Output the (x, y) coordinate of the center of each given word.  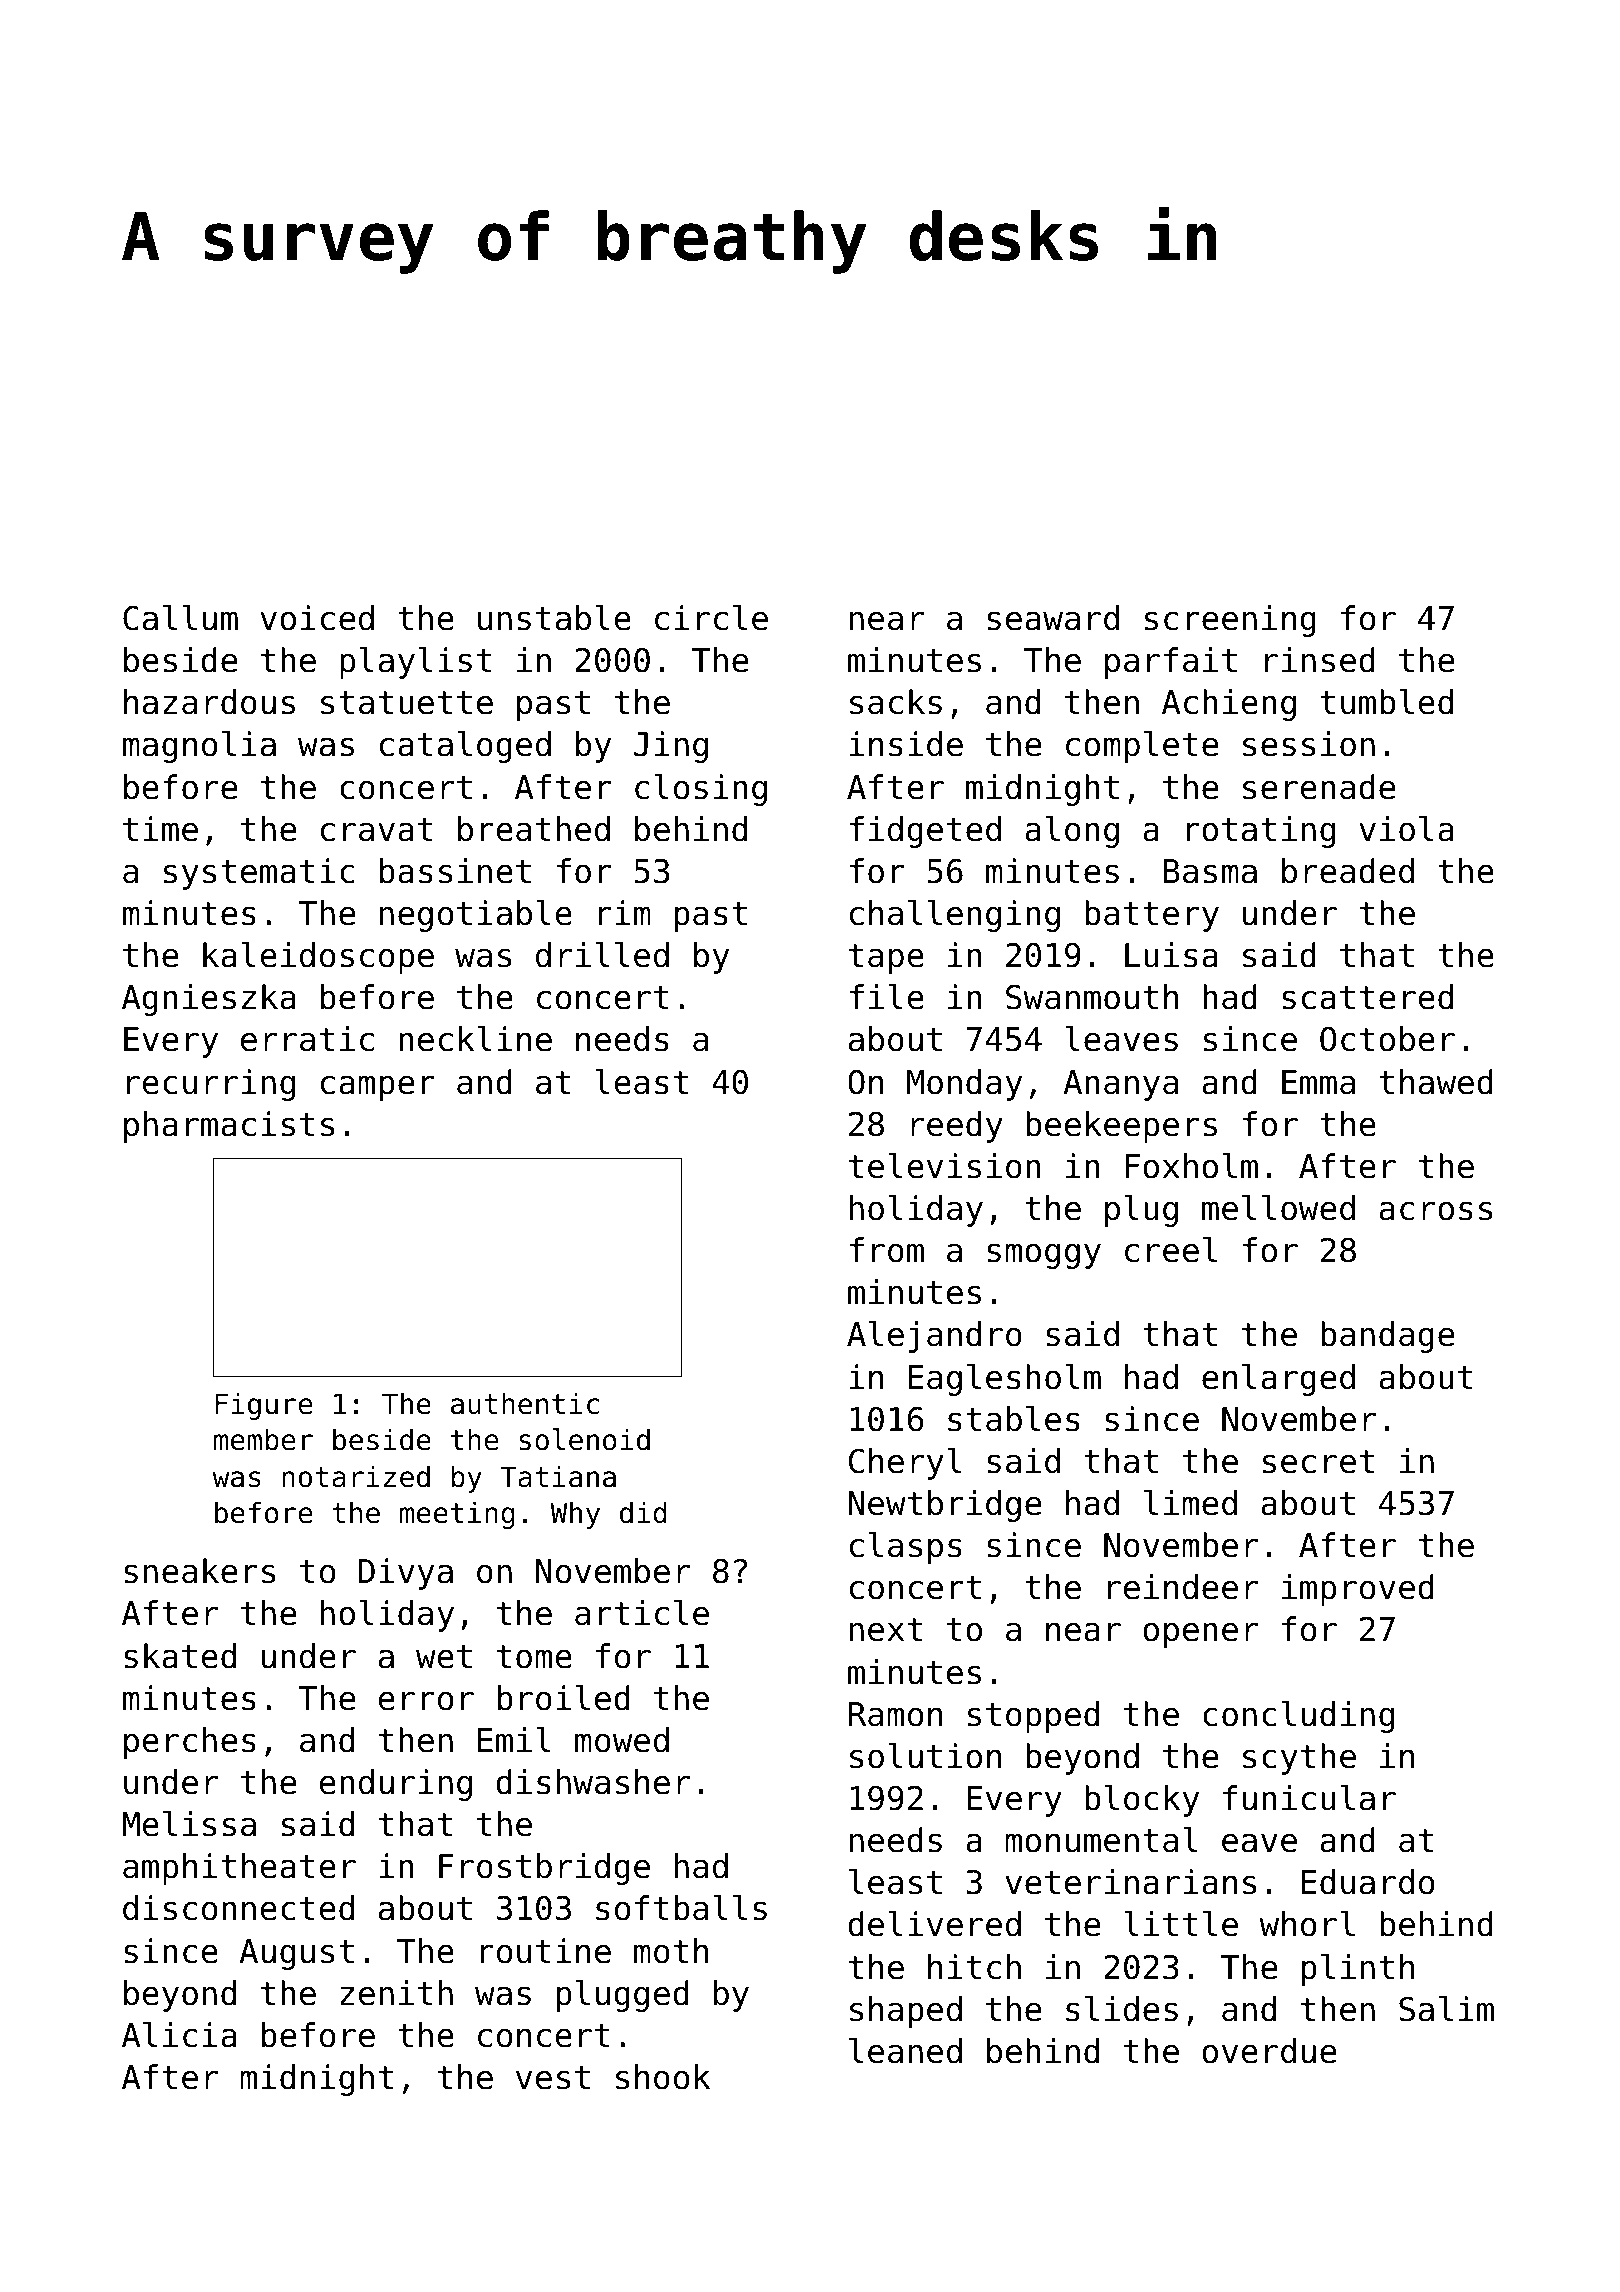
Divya (406, 1574)
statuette (407, 703)
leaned (905, 2051)
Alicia (179, 2035)
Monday (964, 1085)
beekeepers (1121, 1127)
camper (378, 1088)
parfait (1171, 663)
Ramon (895, 1714)
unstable (554, 618)
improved (1358, 1590)
